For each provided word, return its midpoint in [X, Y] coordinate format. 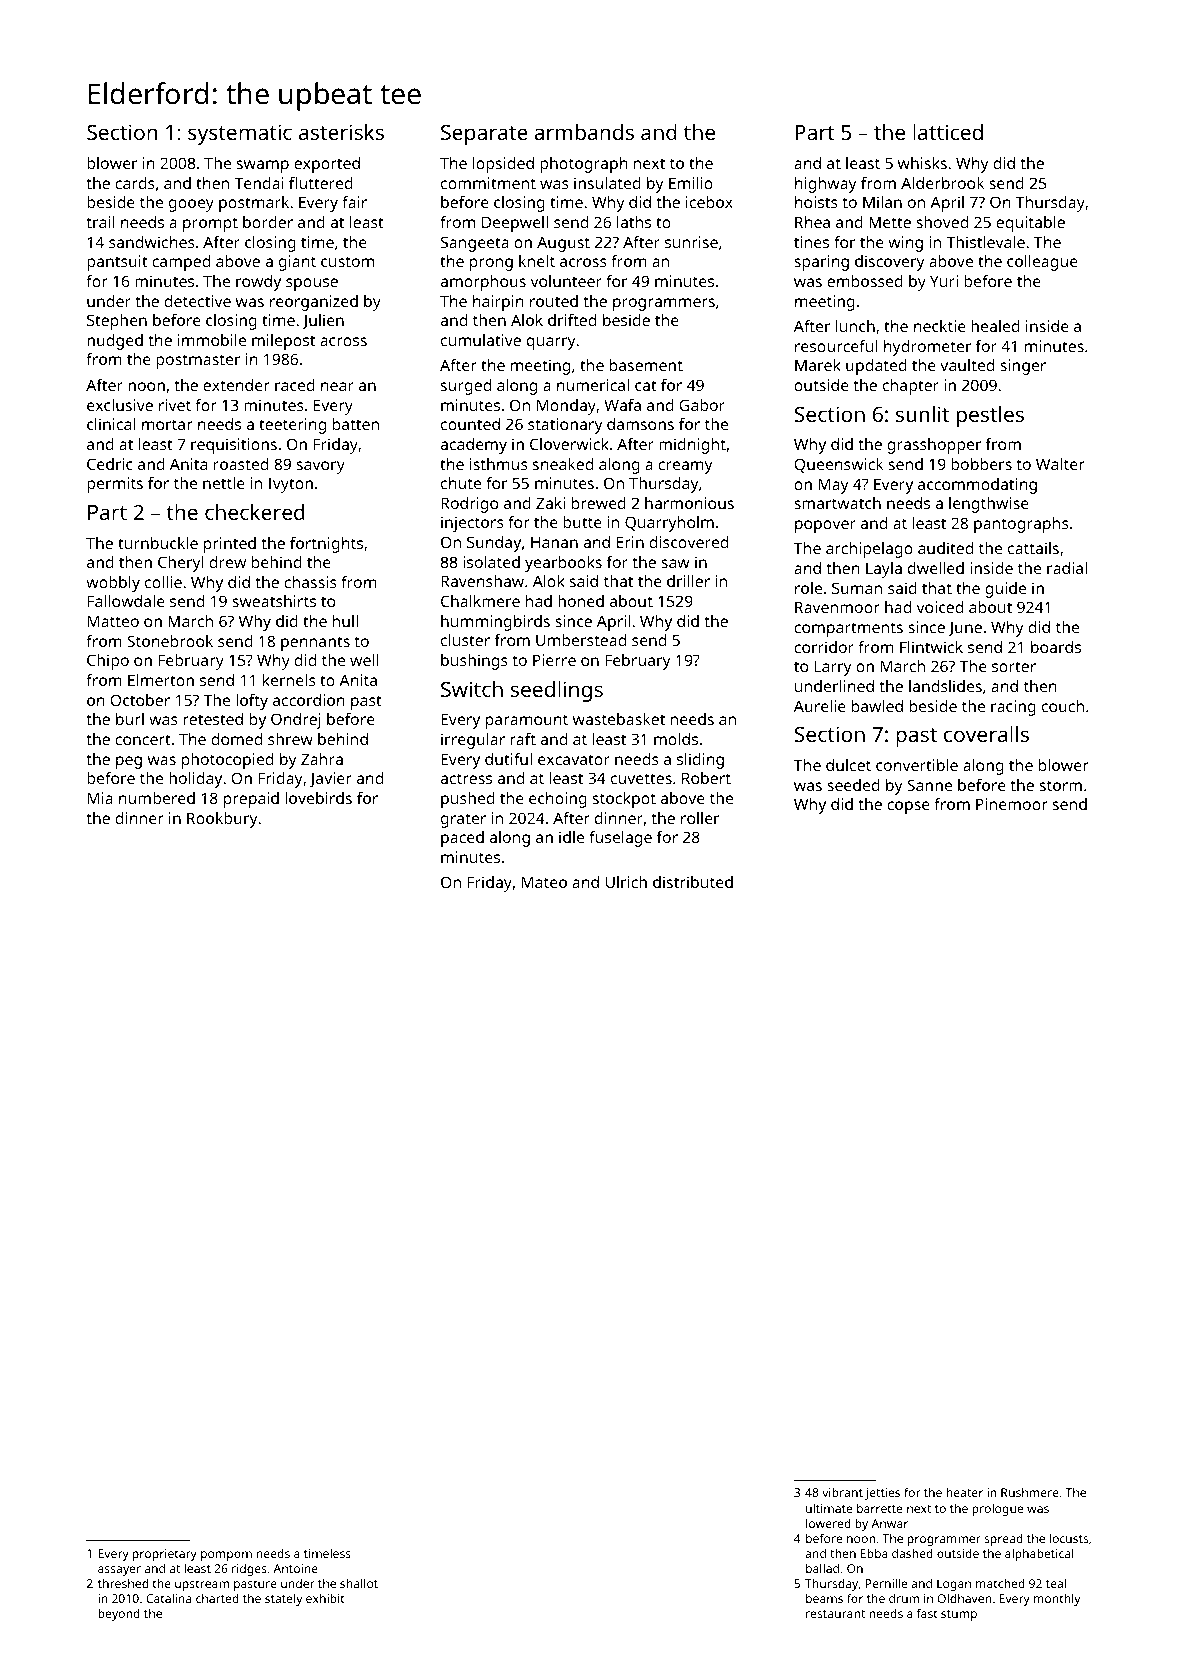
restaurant [835, 1614]
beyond [119, 1615]
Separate [484, 135]
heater [965, 1492]
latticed [948, 132]
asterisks [341, 132]
